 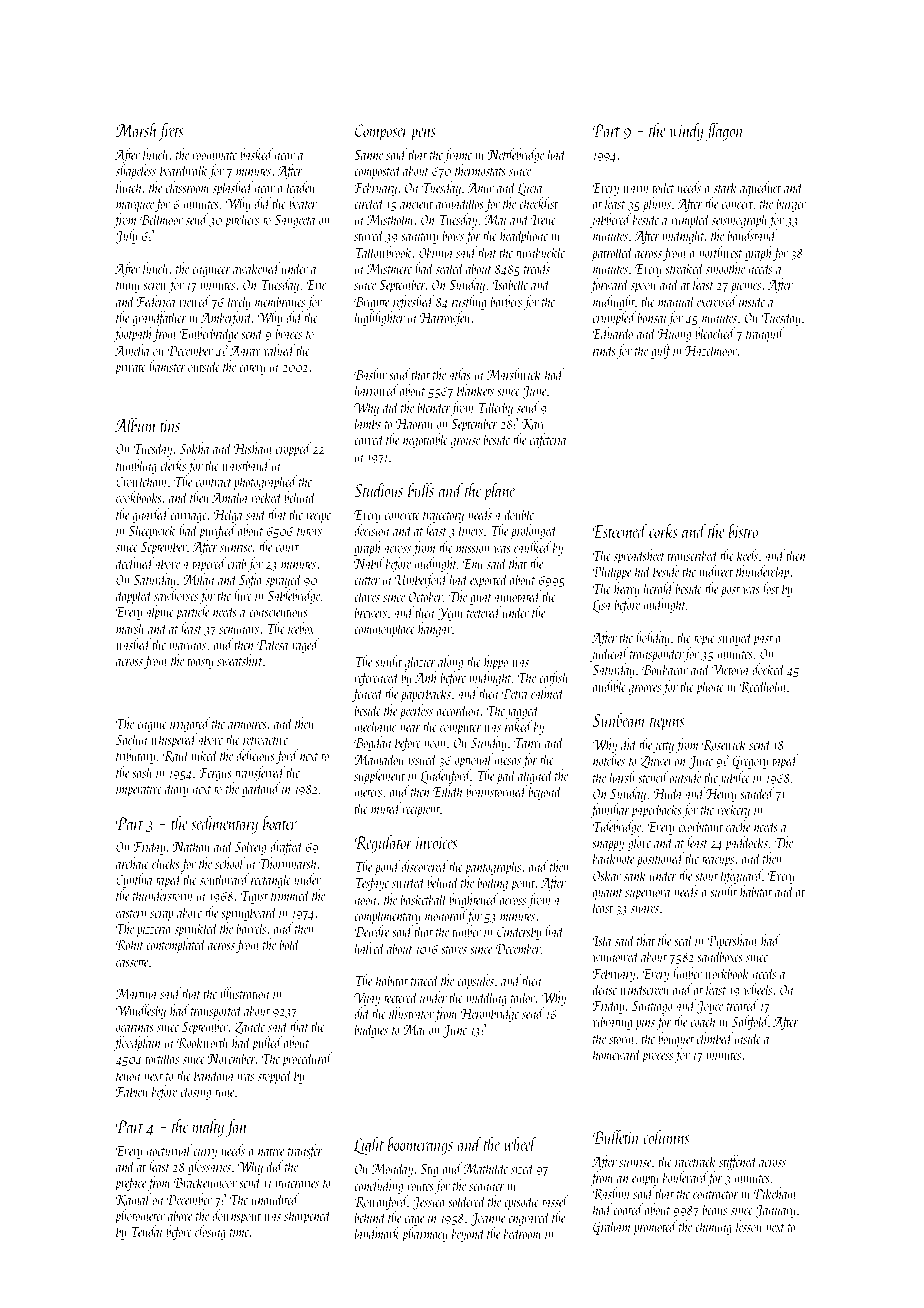 I want to click on cropped, so click(x=293, y=449).
